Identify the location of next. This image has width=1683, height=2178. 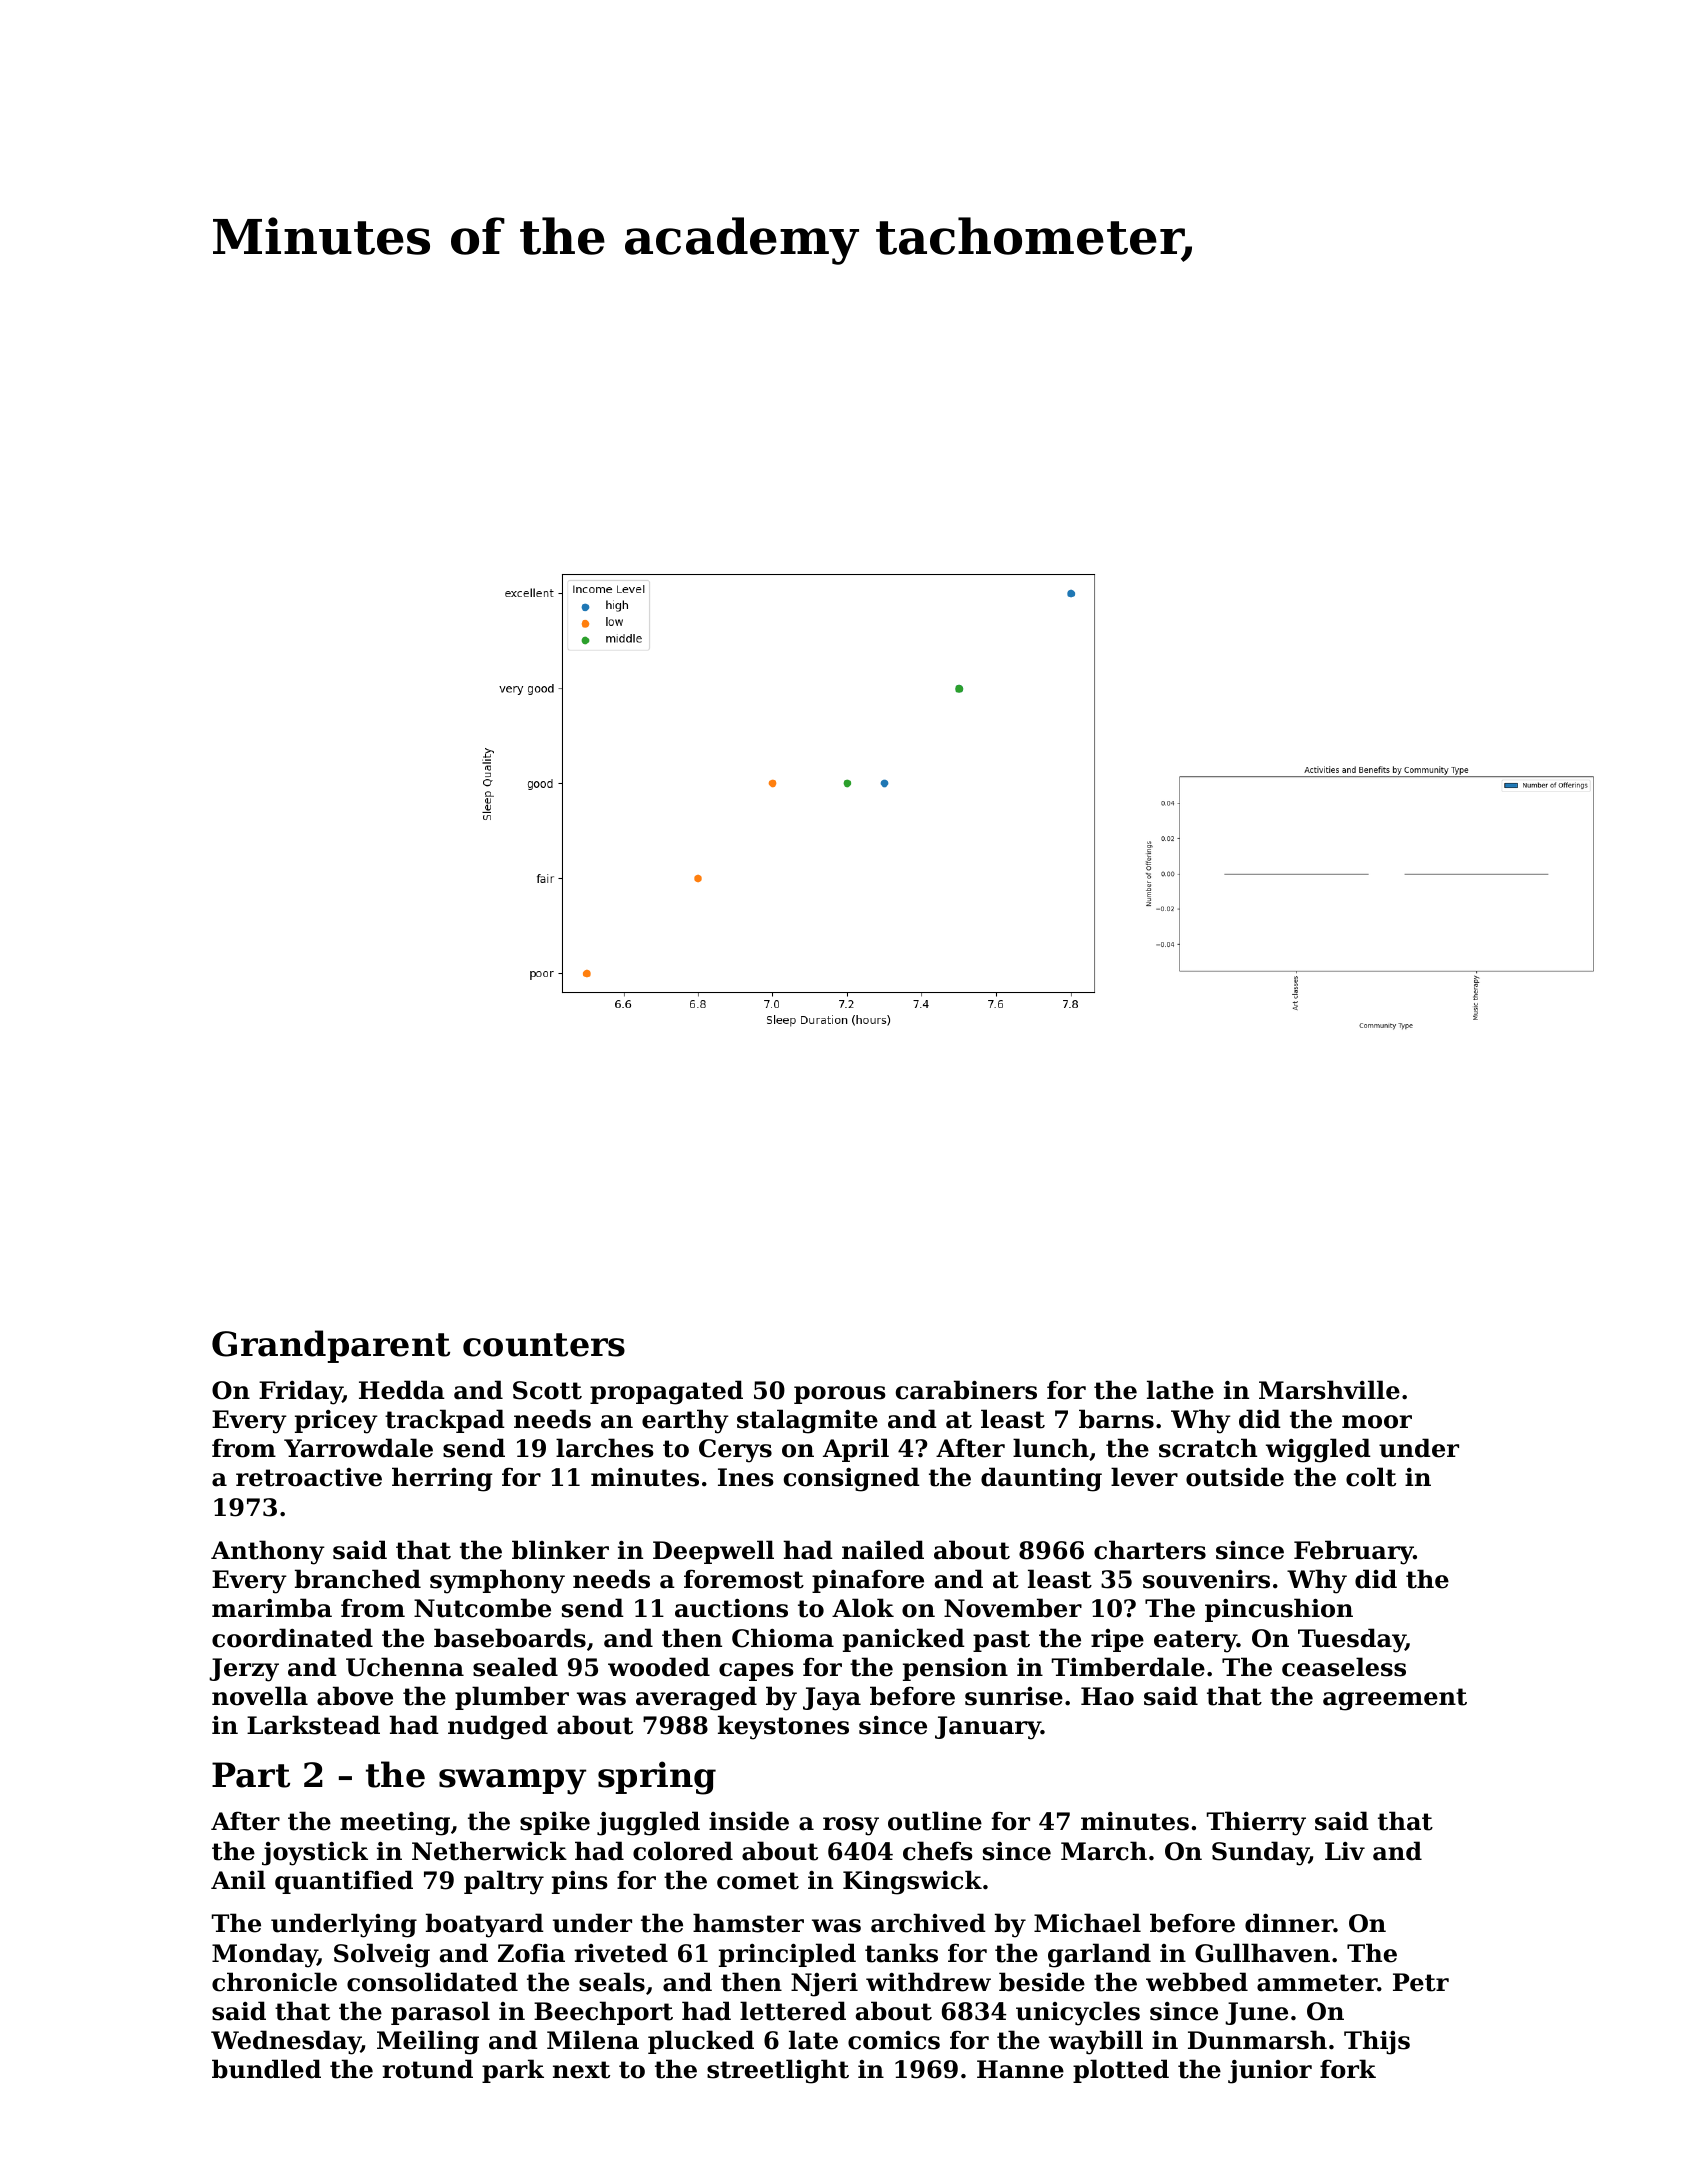
(581, 2070).
